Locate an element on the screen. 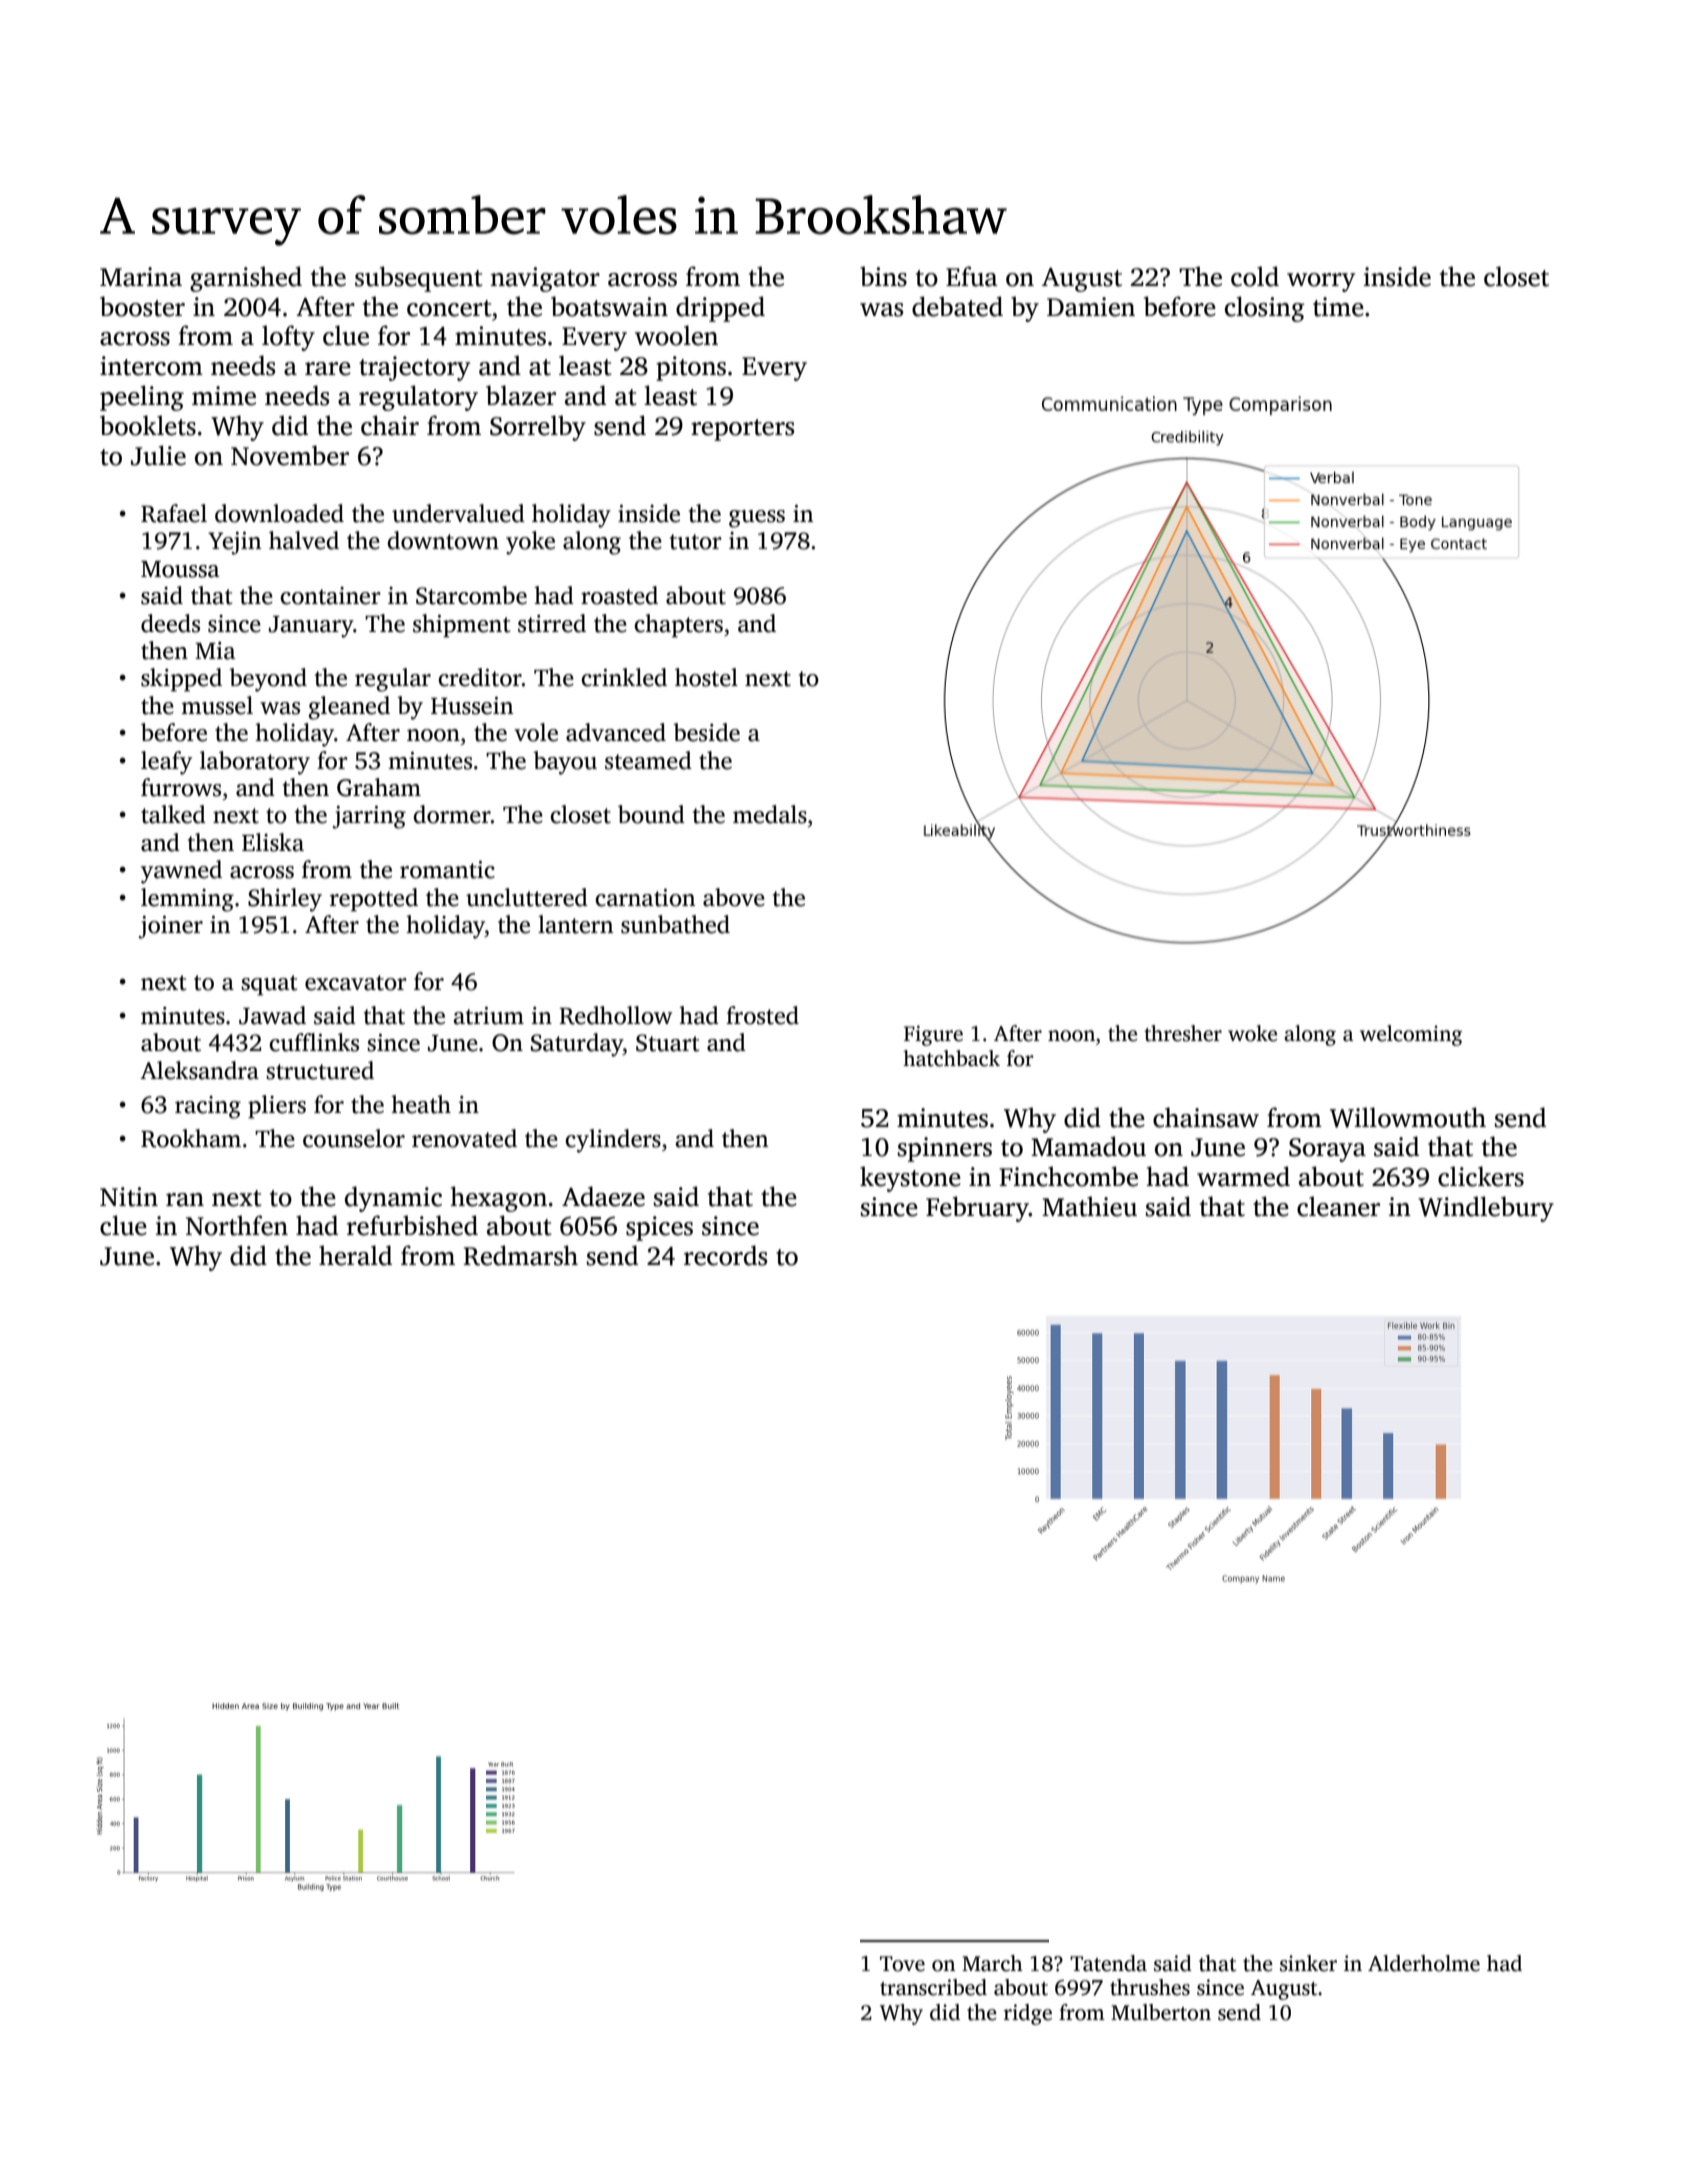  rare is located at coordinates (328, 369).
